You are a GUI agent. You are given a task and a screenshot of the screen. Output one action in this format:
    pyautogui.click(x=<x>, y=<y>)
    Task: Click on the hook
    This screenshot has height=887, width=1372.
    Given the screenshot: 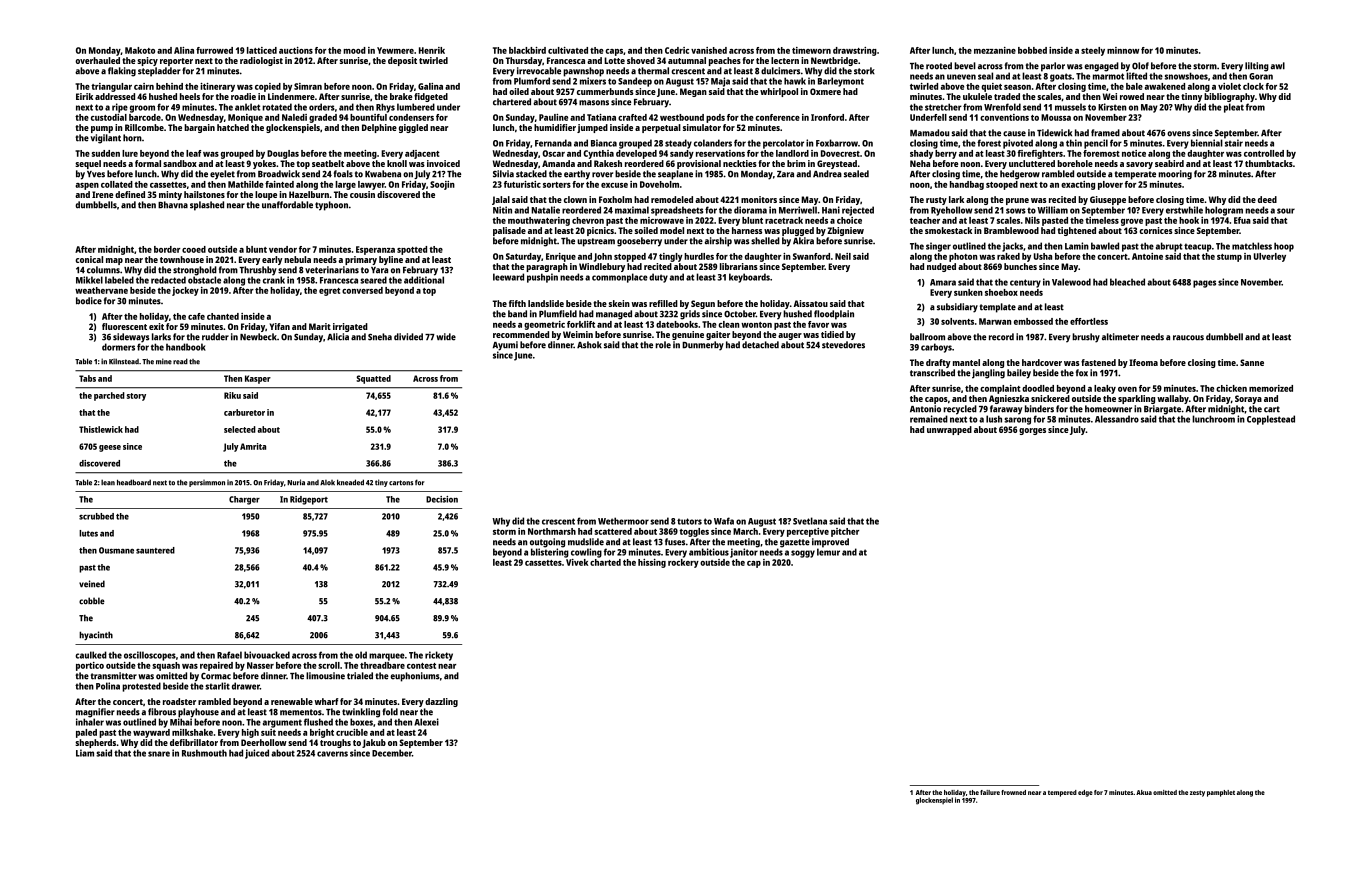 What is the action you would take?
    pyautogui.click(x=1189, y=220)
